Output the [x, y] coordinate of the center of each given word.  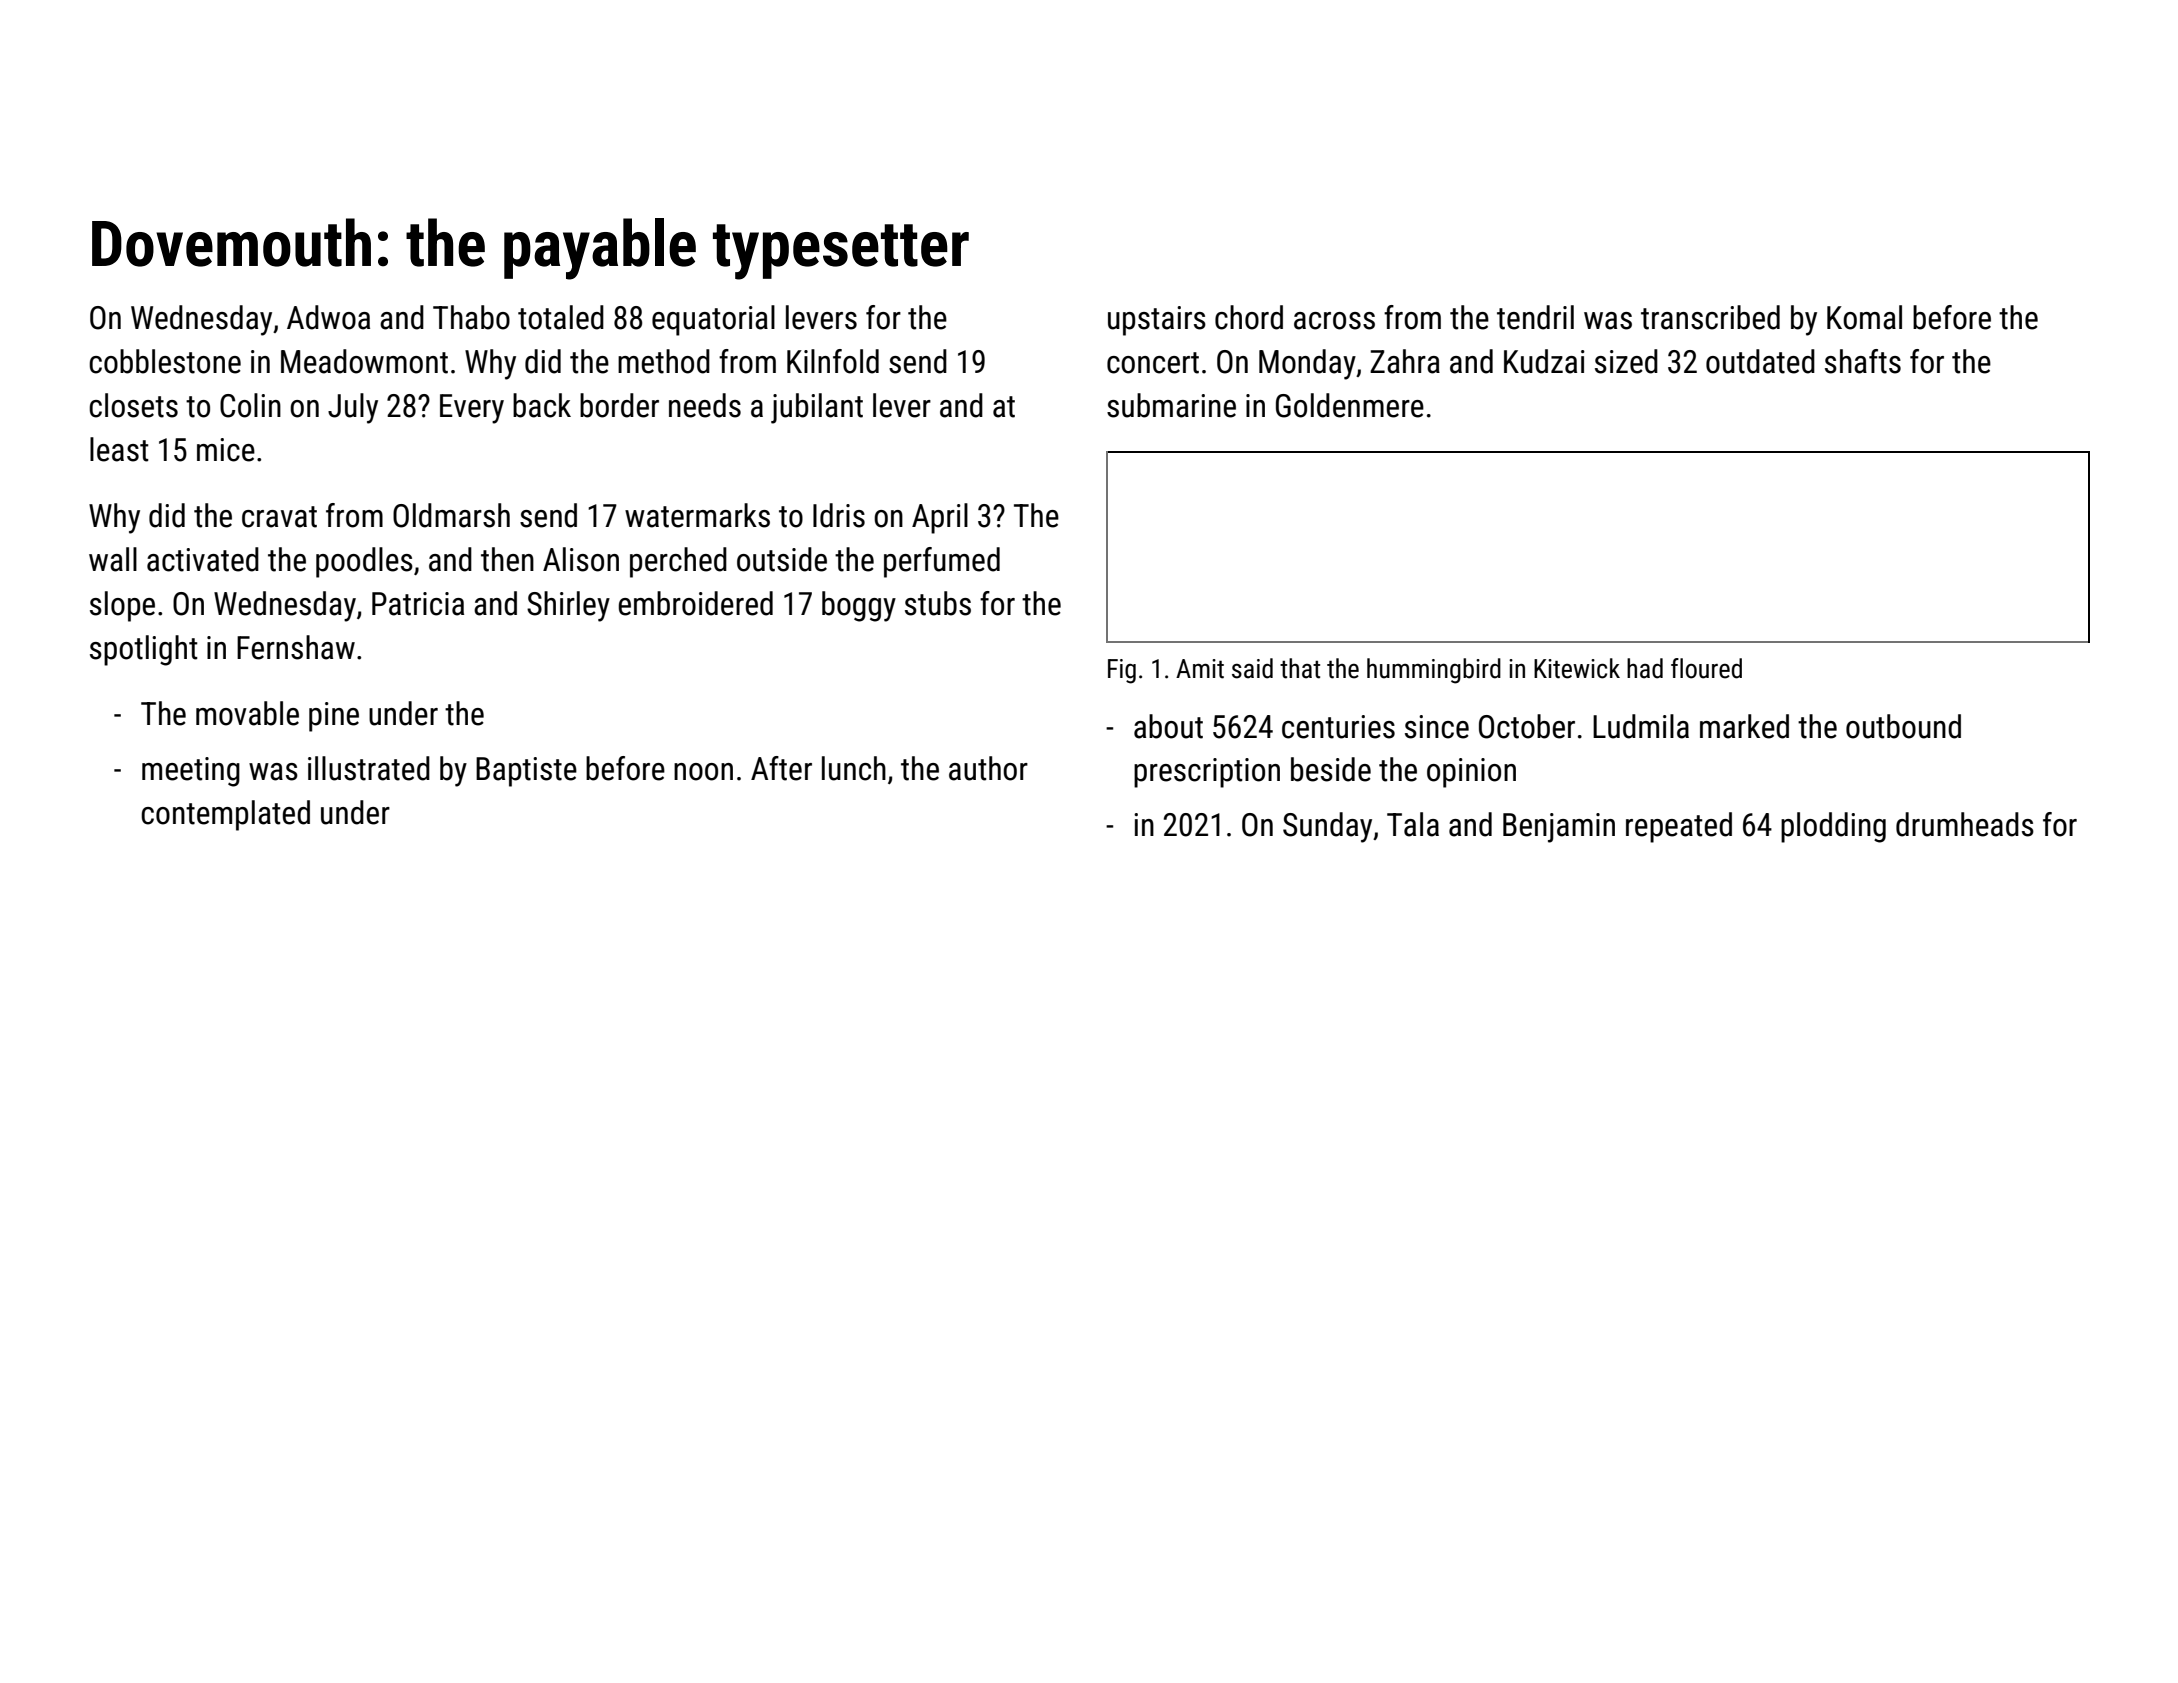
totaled [561, 317]
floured [1706, 668]
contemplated [225, 815]
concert [1153, 363]
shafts [1863, 361]
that [1300, 668]
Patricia [418, 604]
